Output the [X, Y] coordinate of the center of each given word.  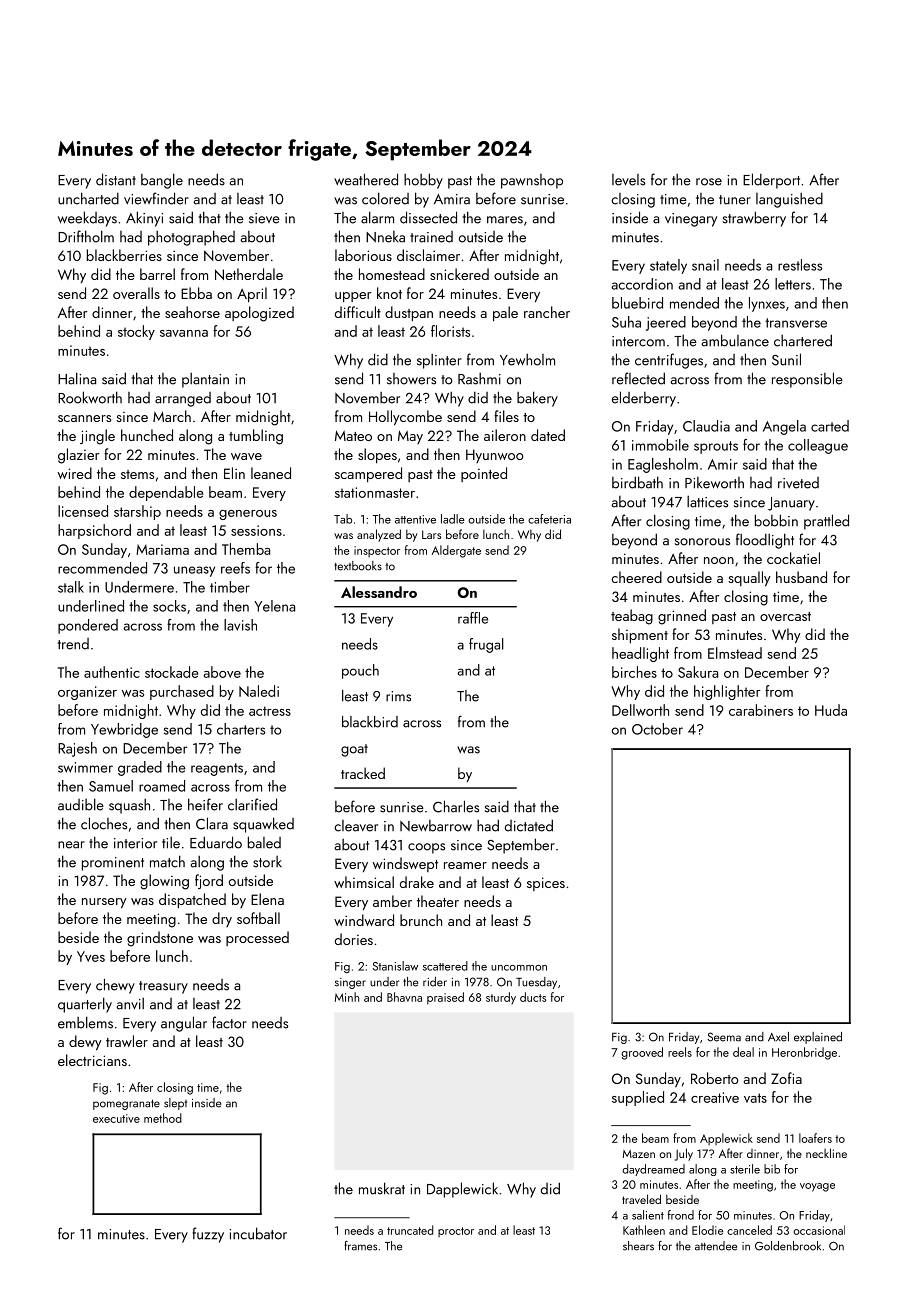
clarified [252, 804]
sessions [256, 530]
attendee [716, 1246]
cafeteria [549, 519]
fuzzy [208, 1235]
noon [719, 560]
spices [546, 884]
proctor [456, 1232]
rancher [547, 312]
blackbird [370, 722]
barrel [157, 274]
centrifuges [669, 361]
